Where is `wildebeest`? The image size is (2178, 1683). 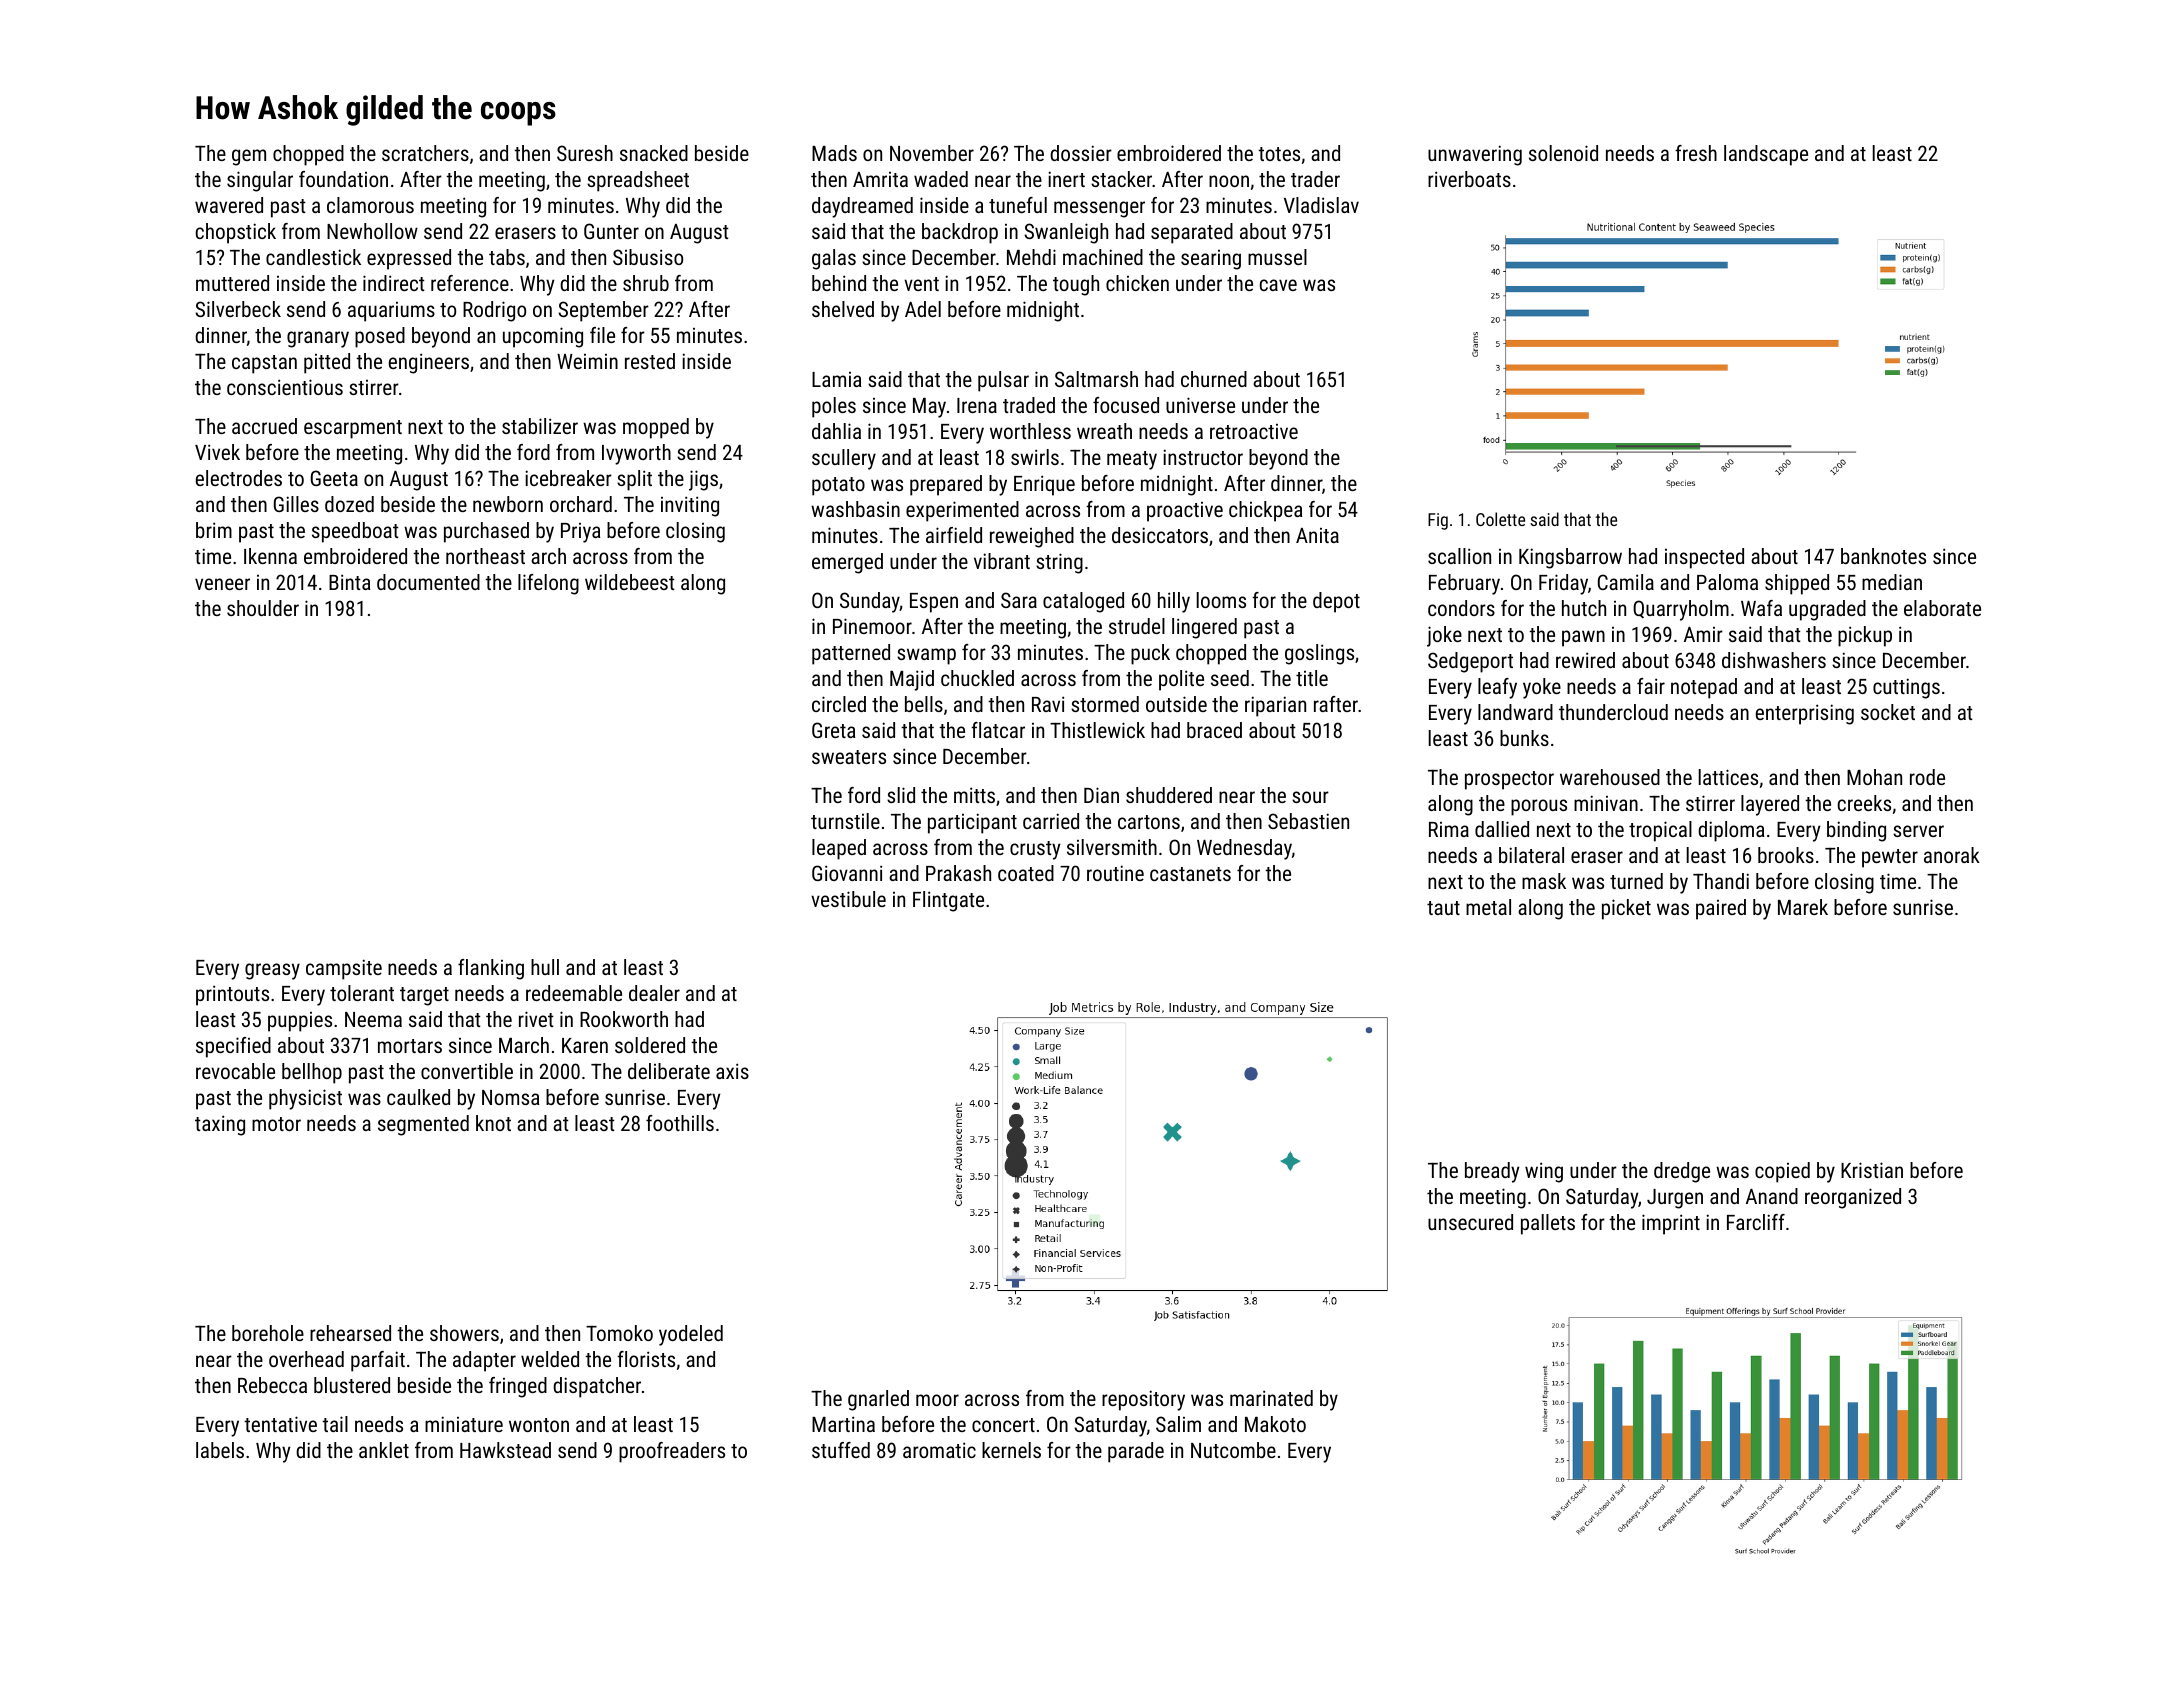
wildebeest is located at coordinates (630, 582).
